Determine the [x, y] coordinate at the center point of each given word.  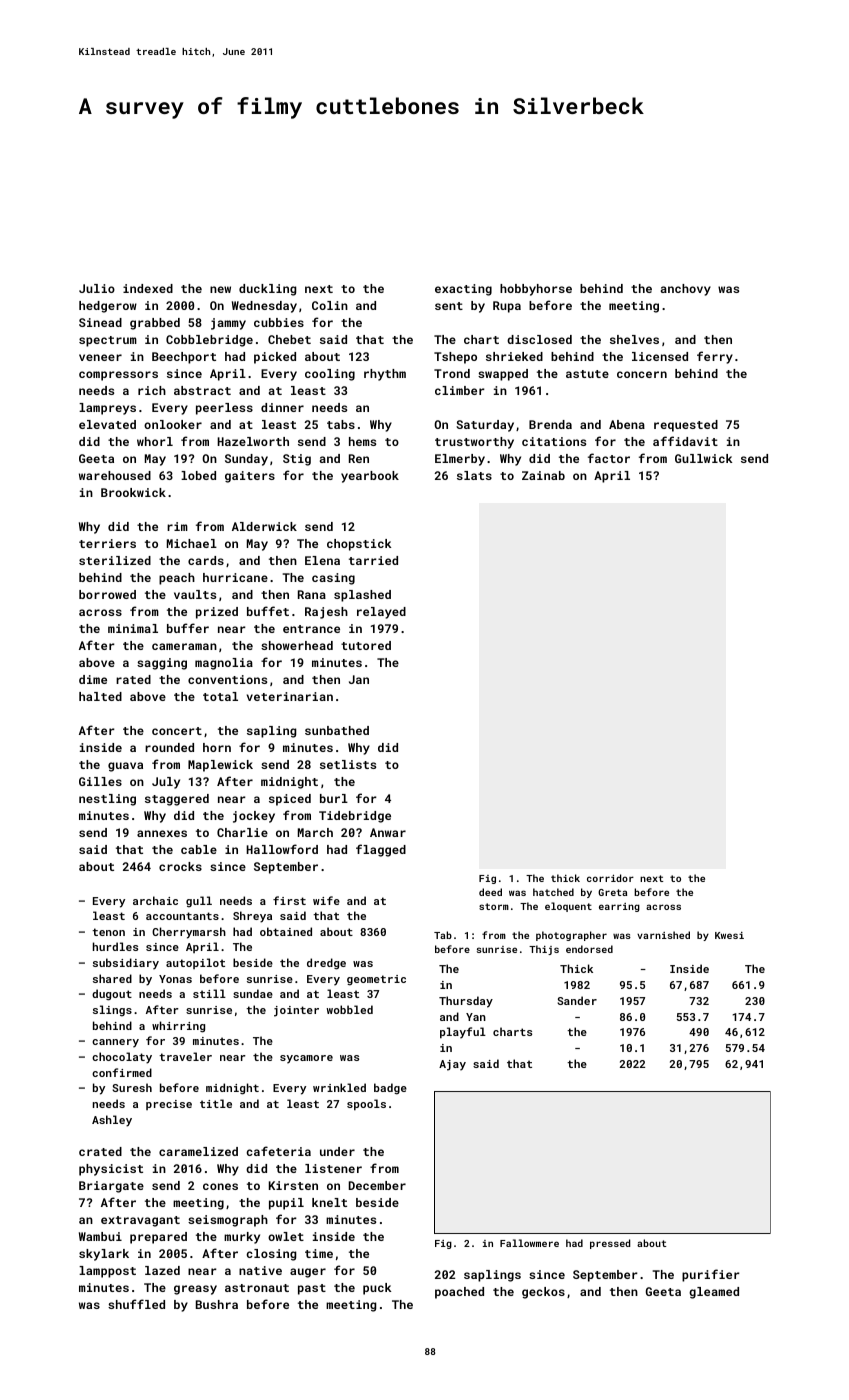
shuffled [136, 1304]
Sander [577, 1000]
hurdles [115, 946]
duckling [267, 290]
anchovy [685, 290]
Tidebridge [355, 817]
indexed [148, 288]
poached [459, 1293]
